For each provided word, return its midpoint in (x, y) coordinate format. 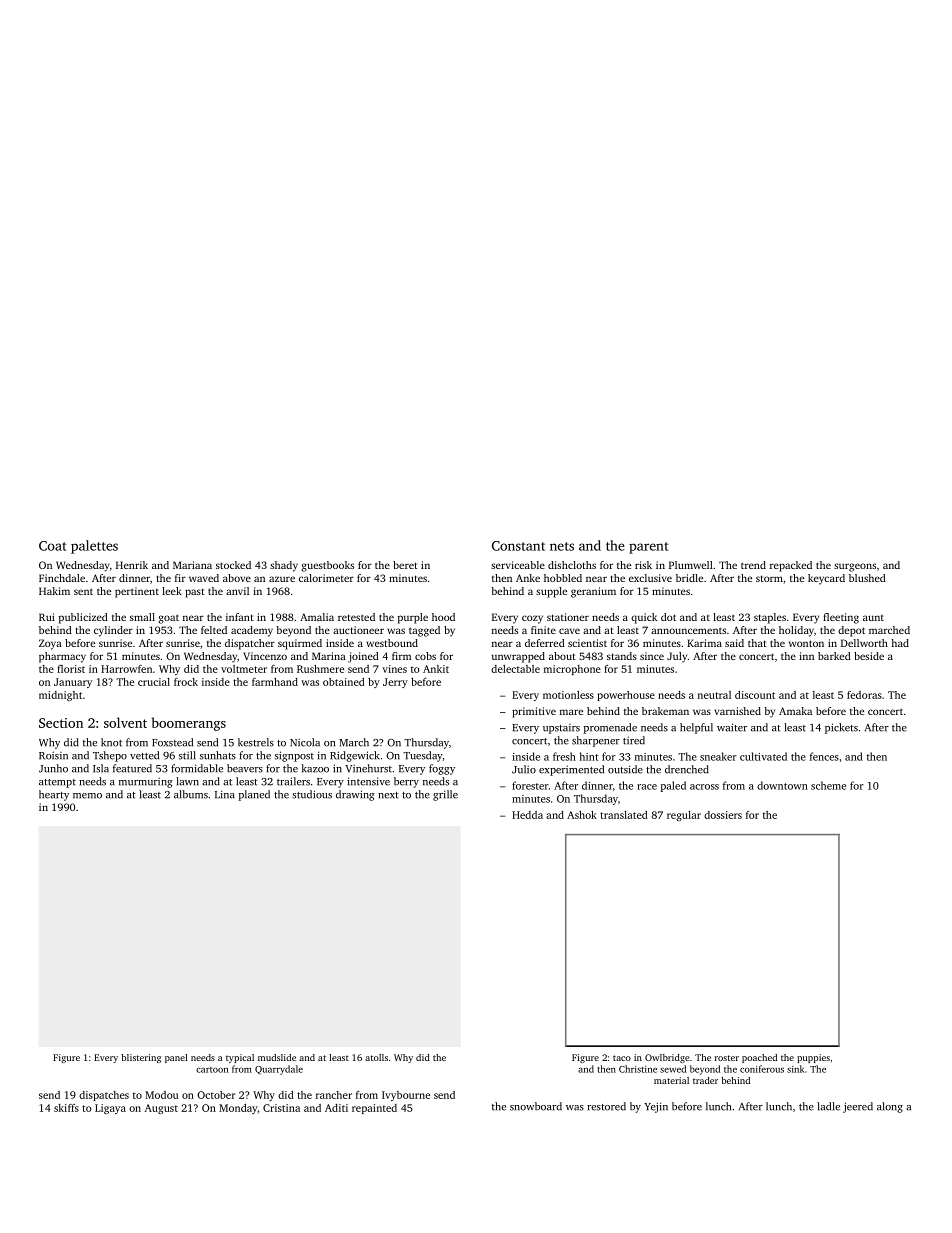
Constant (518, 546)
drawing (355, 795)
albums (191, 794)
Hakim (54, 591)
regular (684, 816)
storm (769, 578)
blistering (141, 1058)
